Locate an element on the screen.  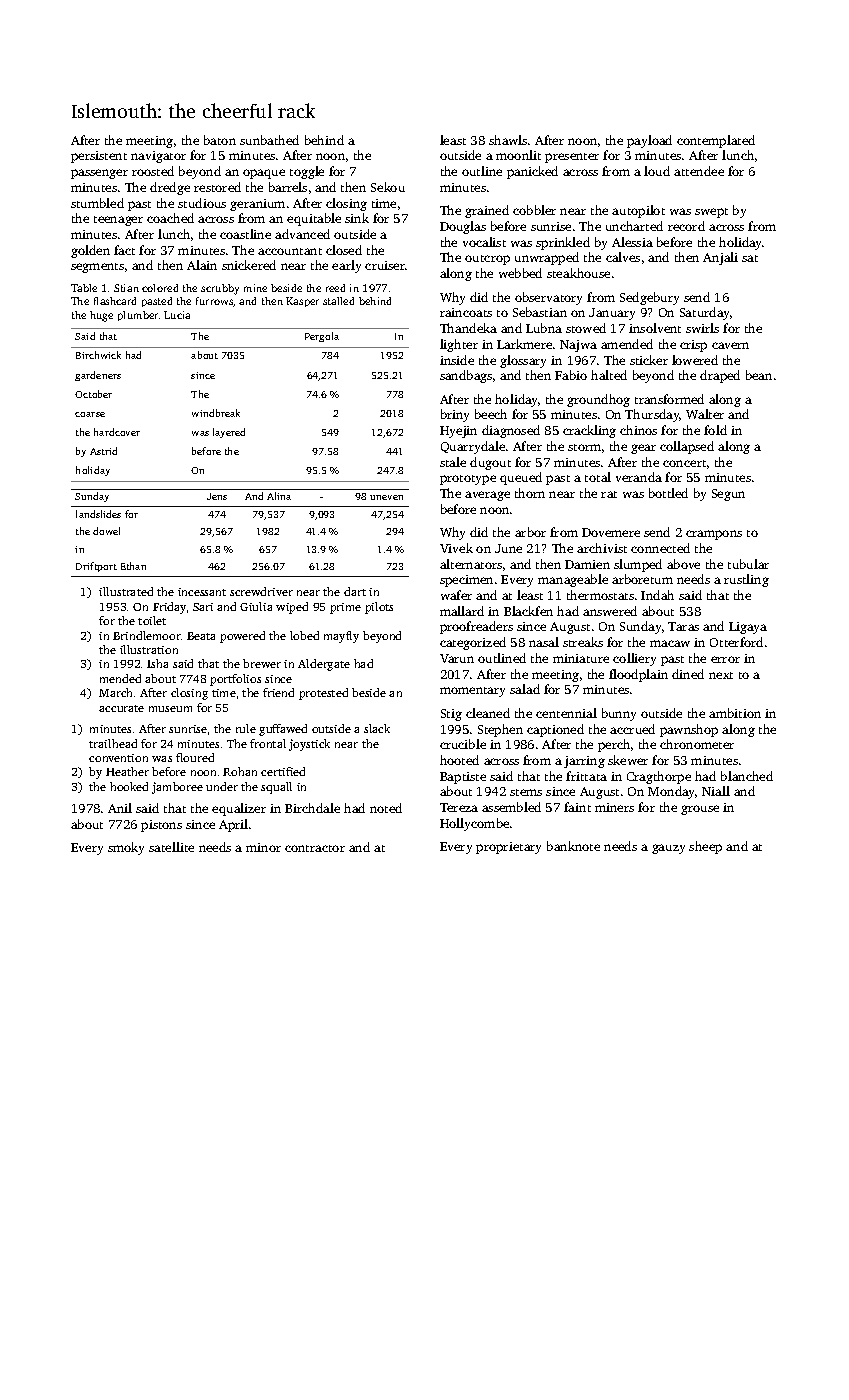
diagnosed is located at coordinates (511, 431).
